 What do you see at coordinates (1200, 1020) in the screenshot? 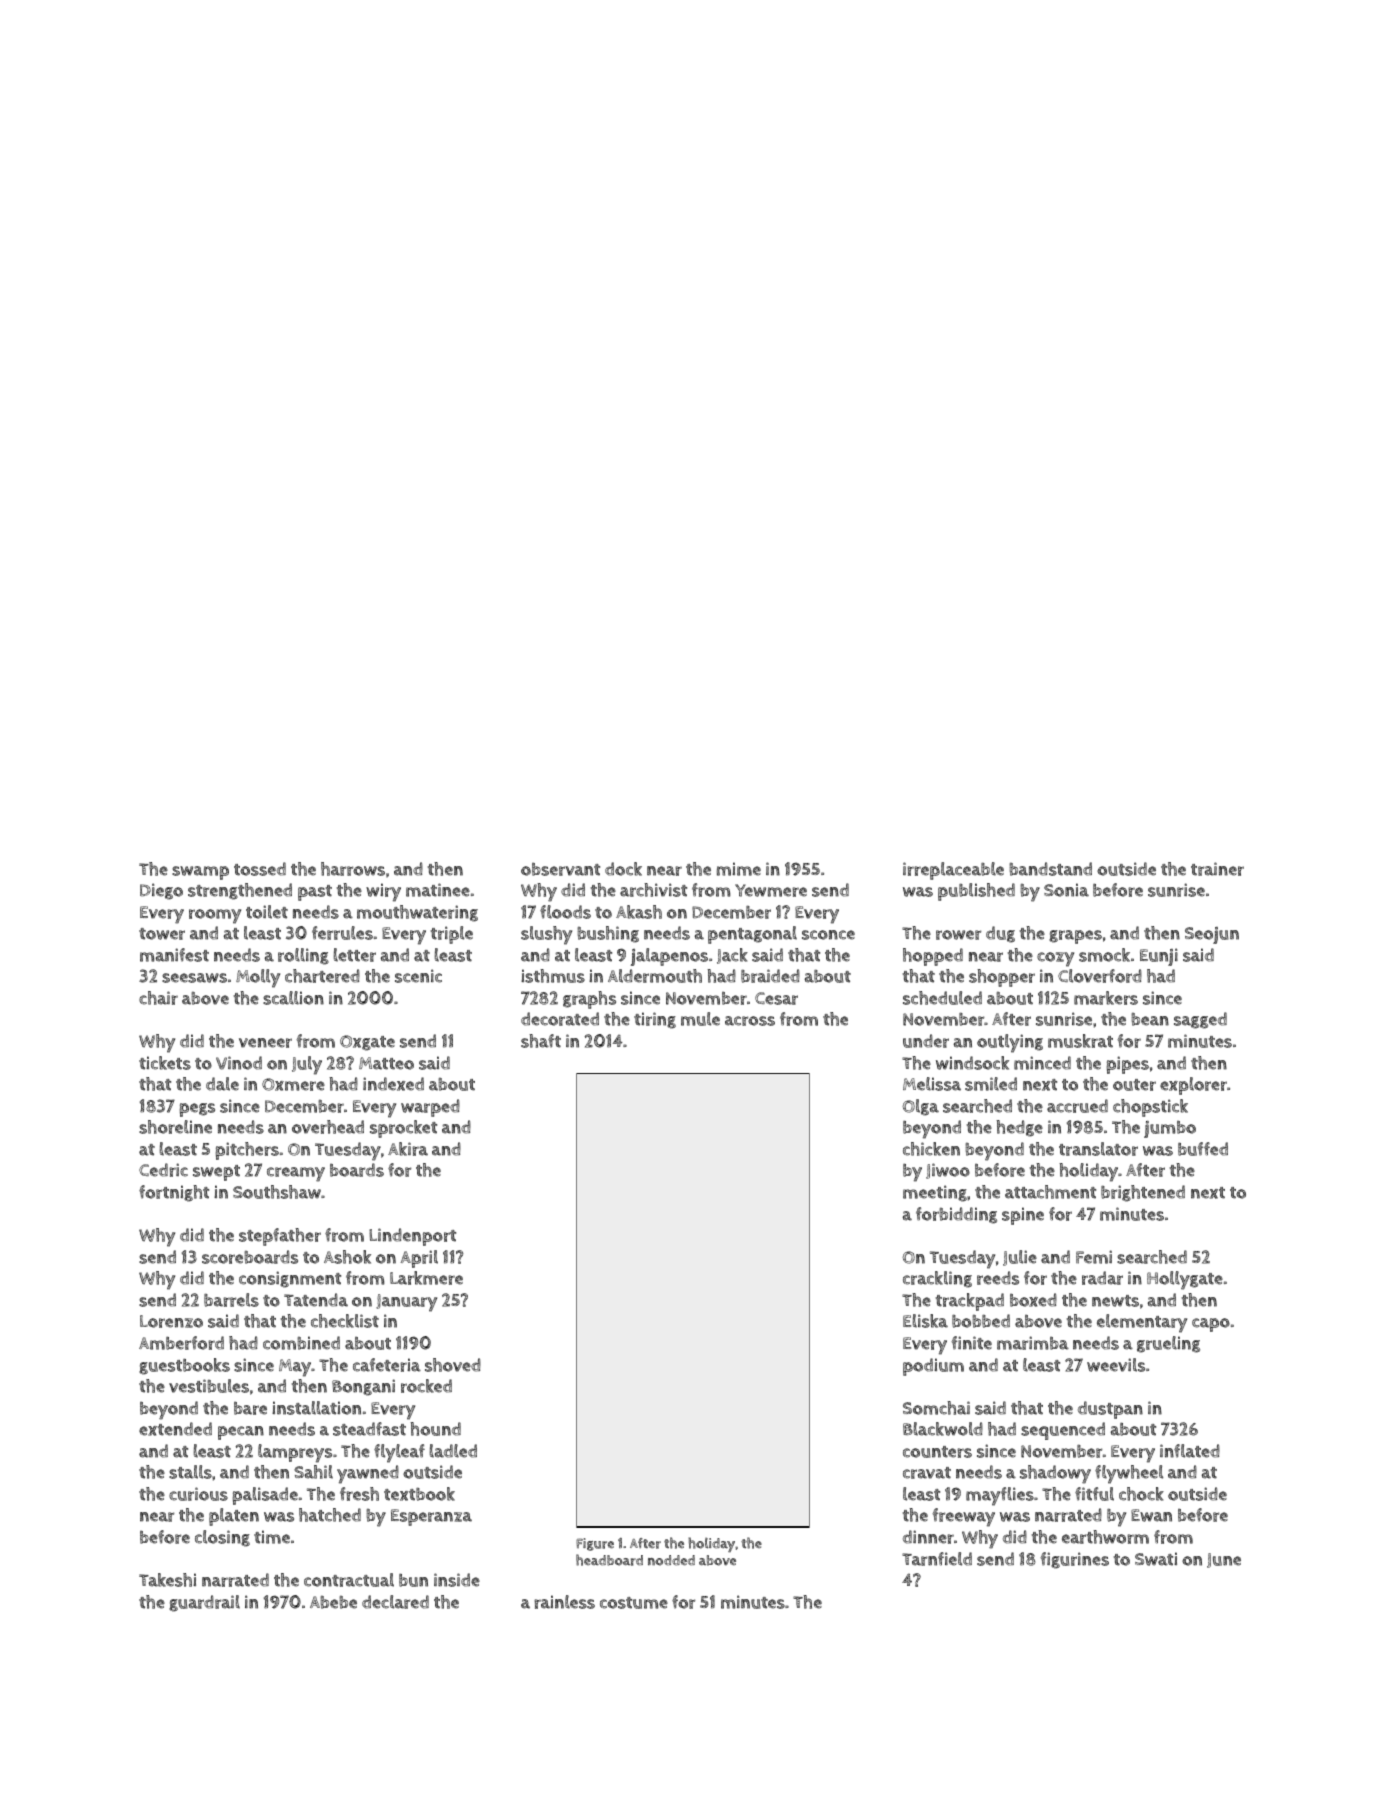
I see `sagged` at bounding box center [1200, 1020].
